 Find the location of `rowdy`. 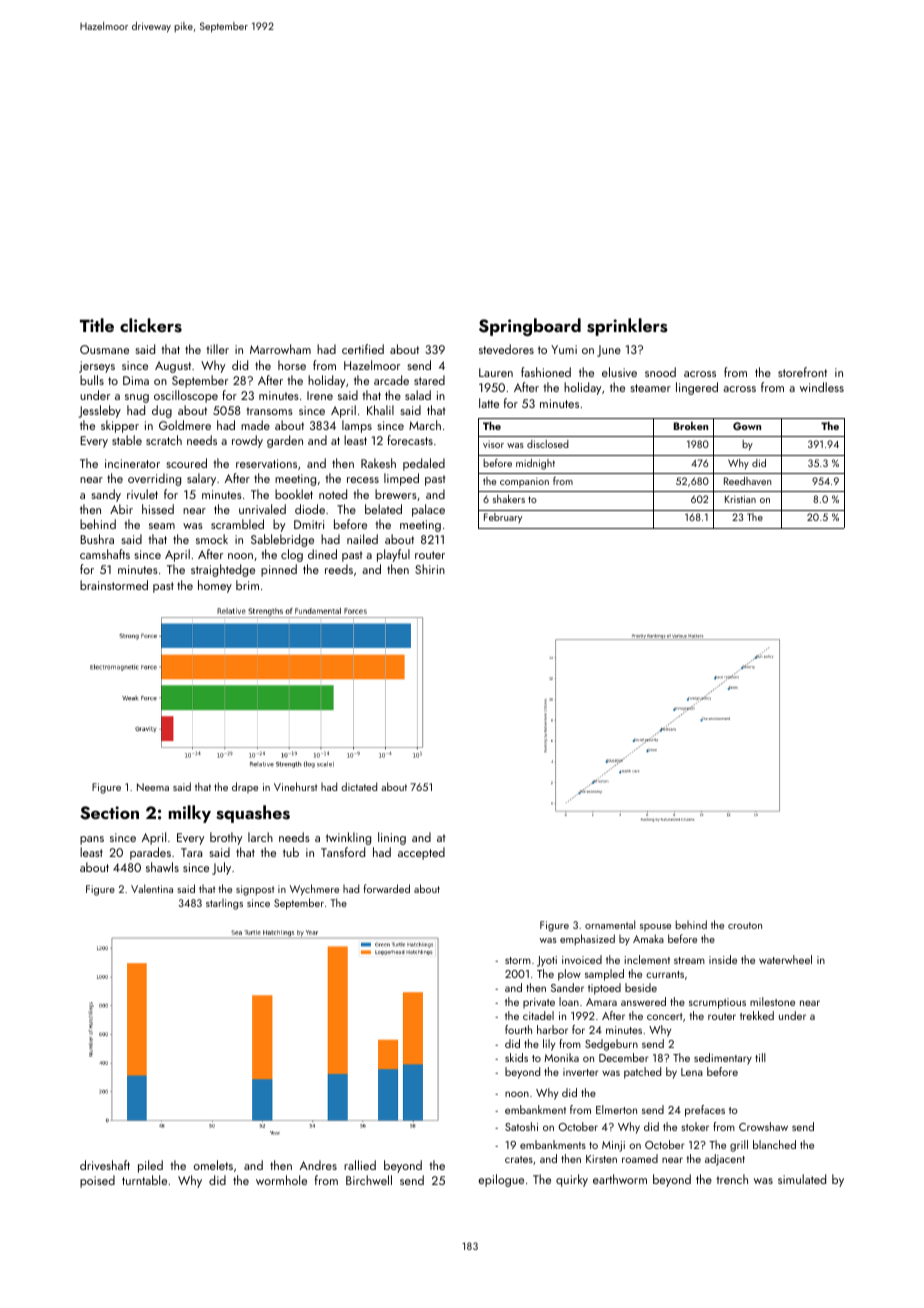

rowdy is located at coordinates (247, 441).
